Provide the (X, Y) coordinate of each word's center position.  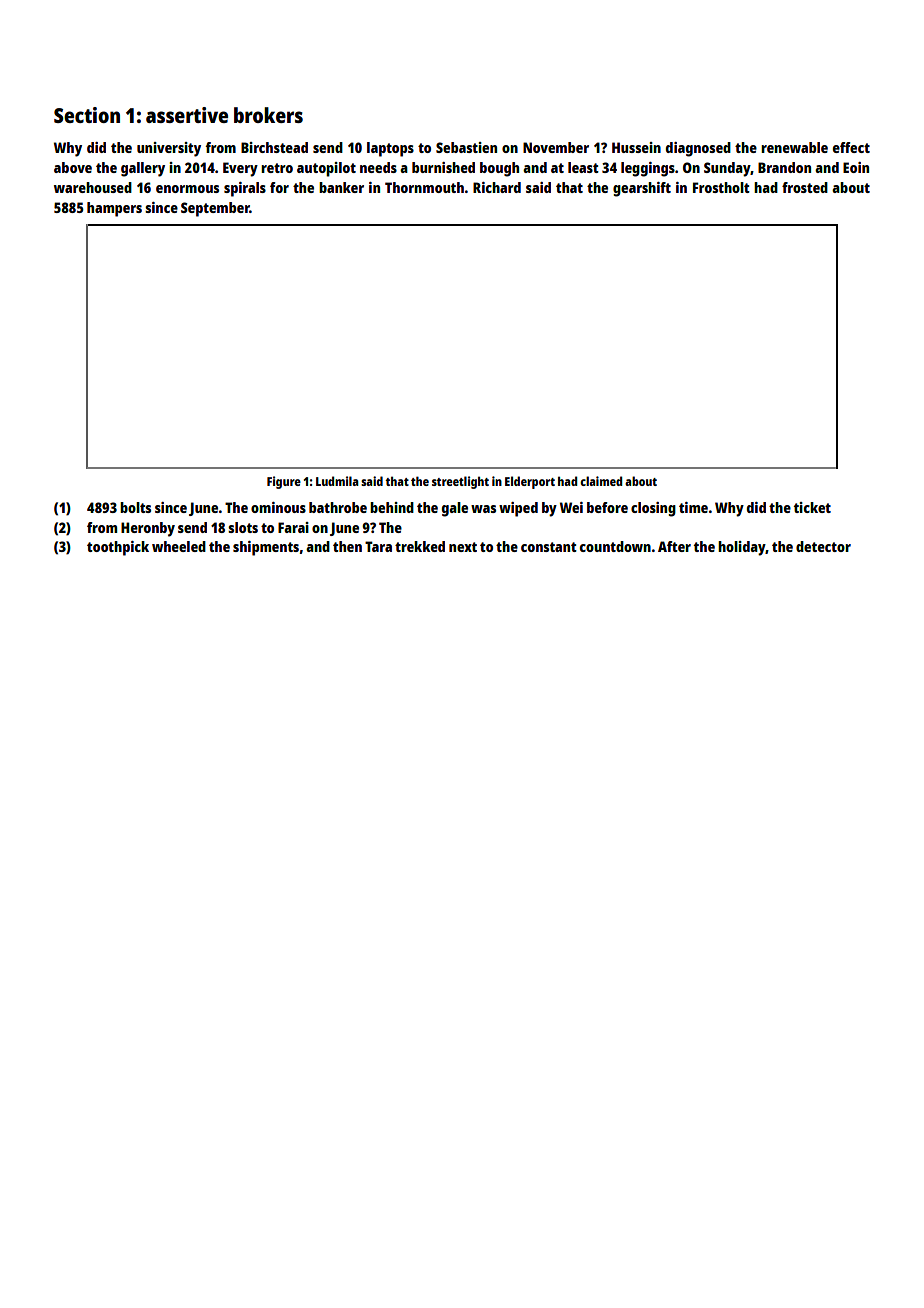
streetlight (460, 482)
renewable (794, 147)
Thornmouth (424, 187)
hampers (114, 209)
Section (87, 115)
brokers (268, 115)
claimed (601, 481)
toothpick (118, 548)
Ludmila (337, 481)
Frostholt (721, 187)
